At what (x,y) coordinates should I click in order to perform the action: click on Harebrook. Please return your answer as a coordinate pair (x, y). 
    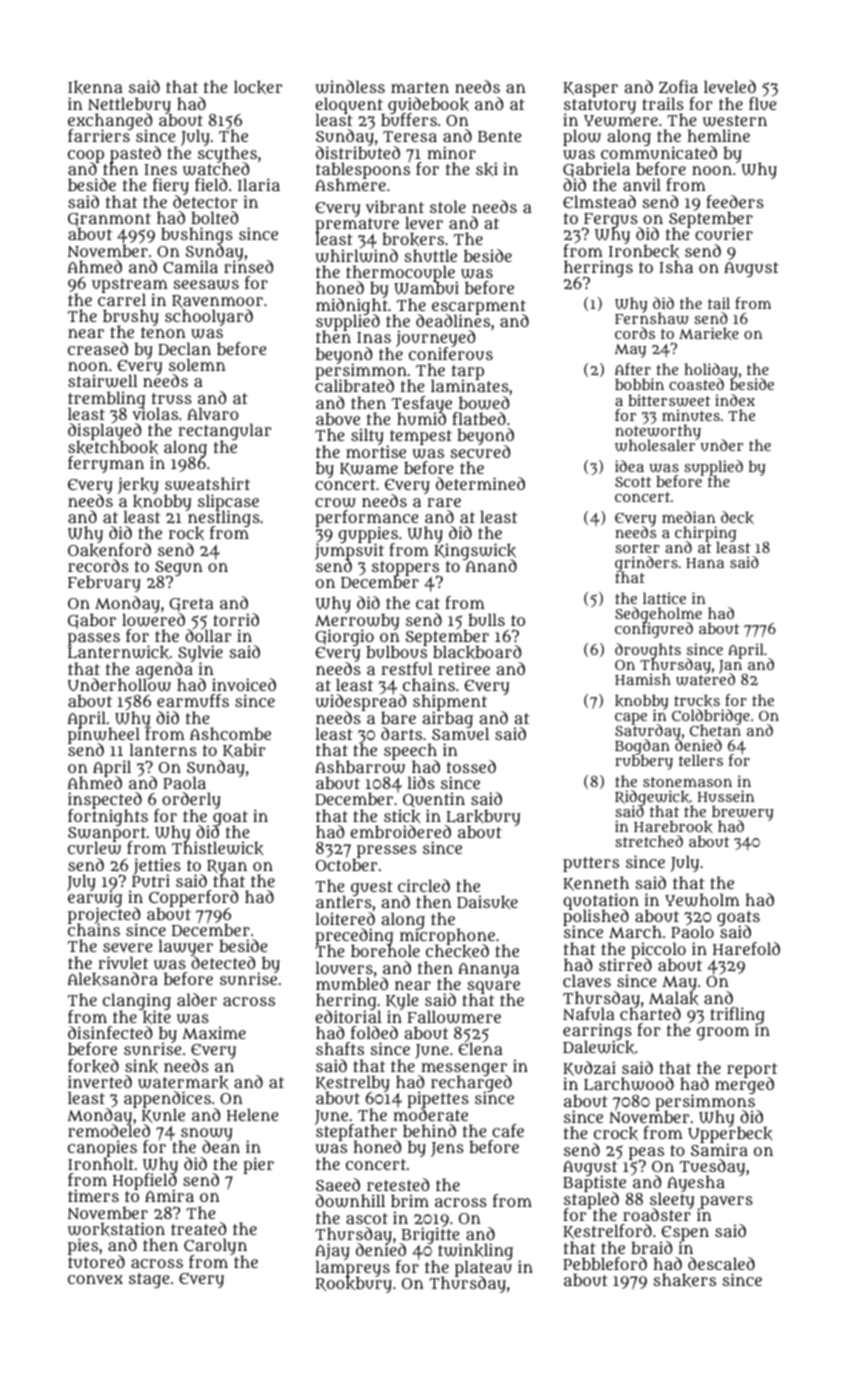
    Looking at the image, I should click on (673, 827).
